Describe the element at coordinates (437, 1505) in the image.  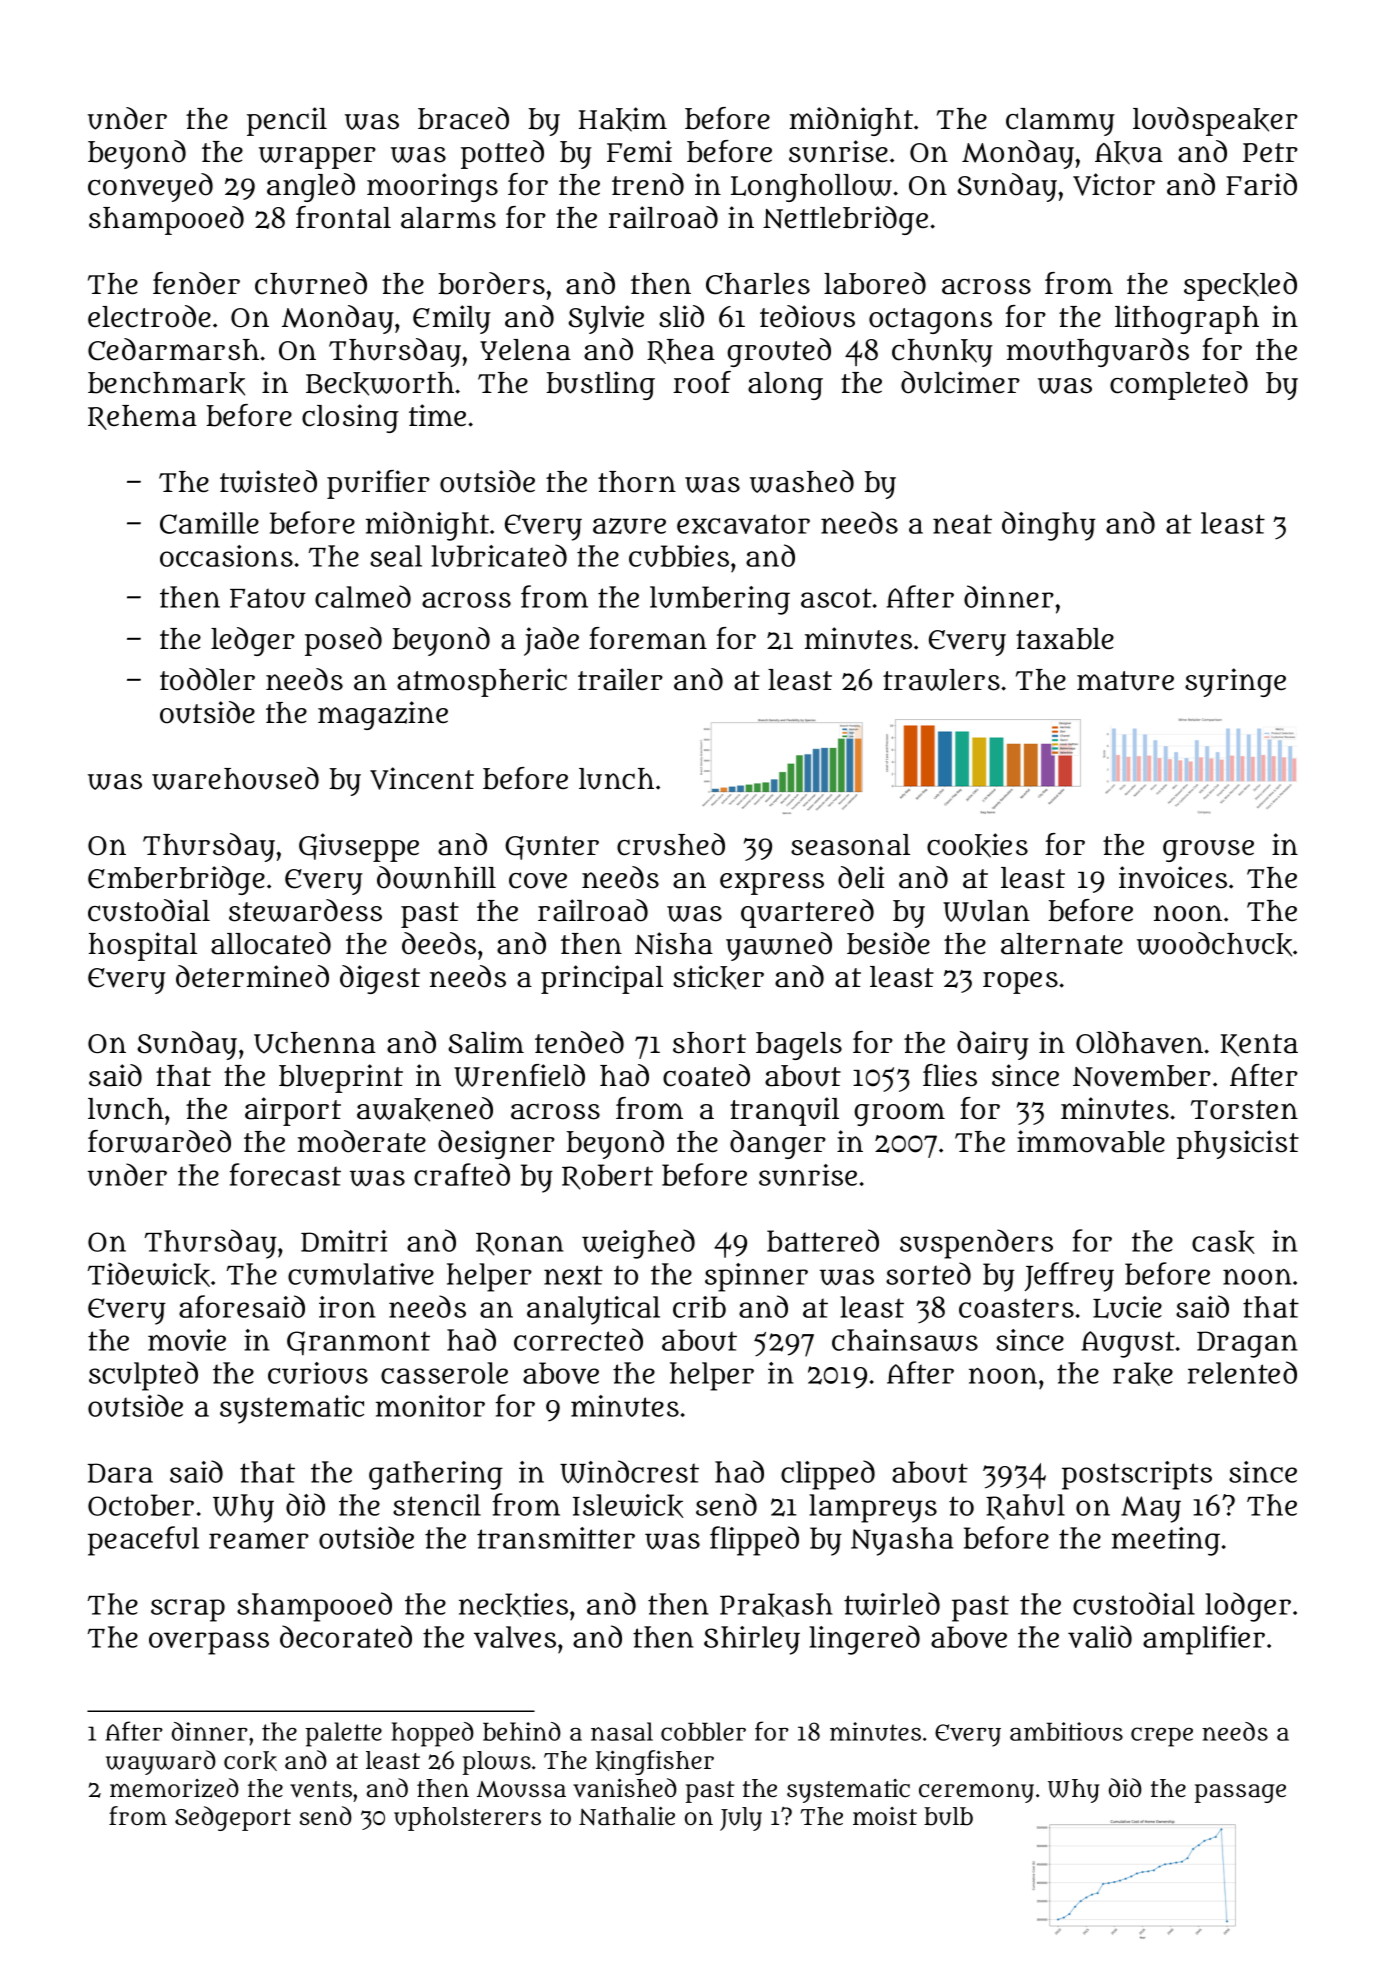
I see `stencil` at that location.
